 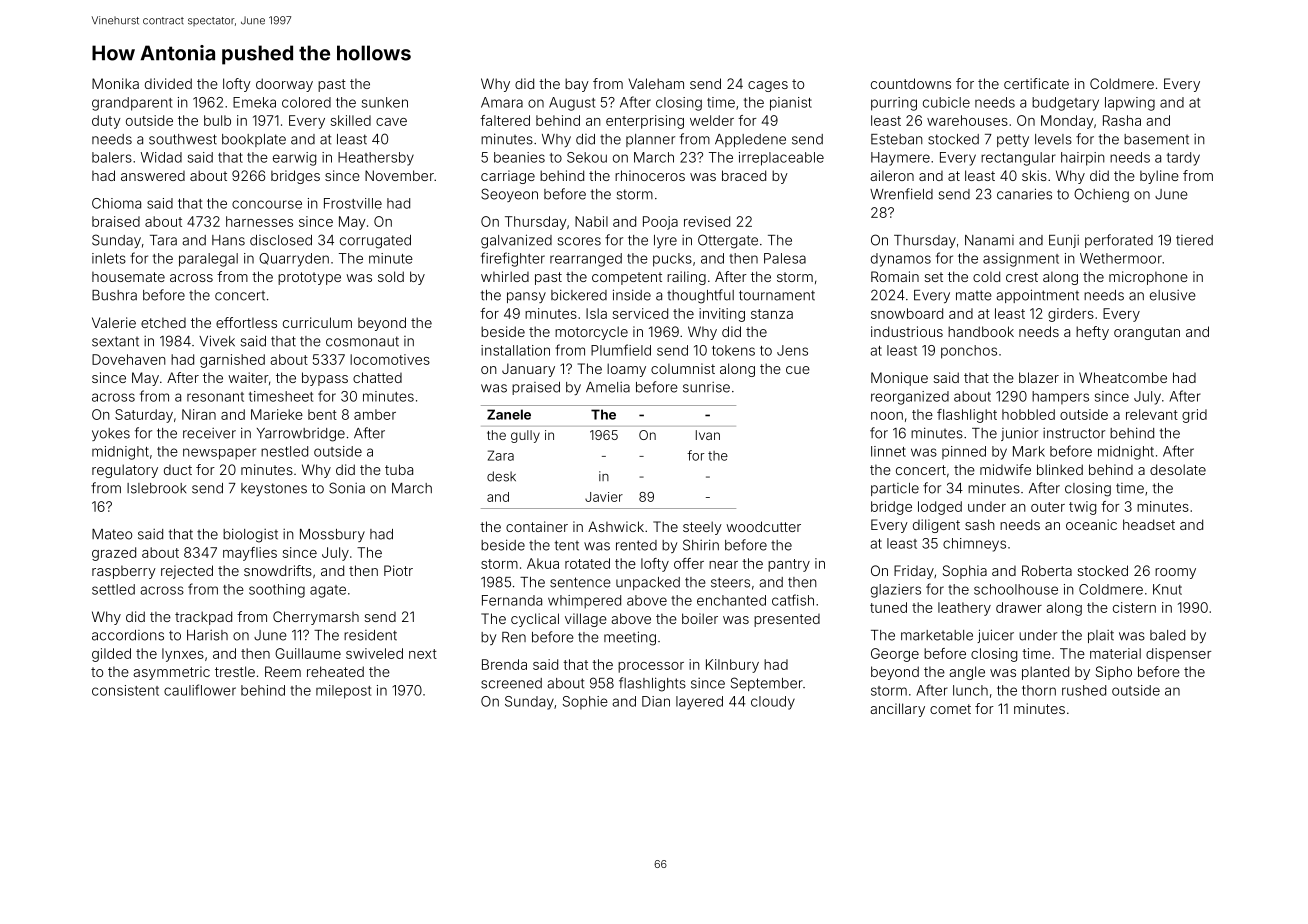 I want to click on Haymere, so click(x=900, y=159).
